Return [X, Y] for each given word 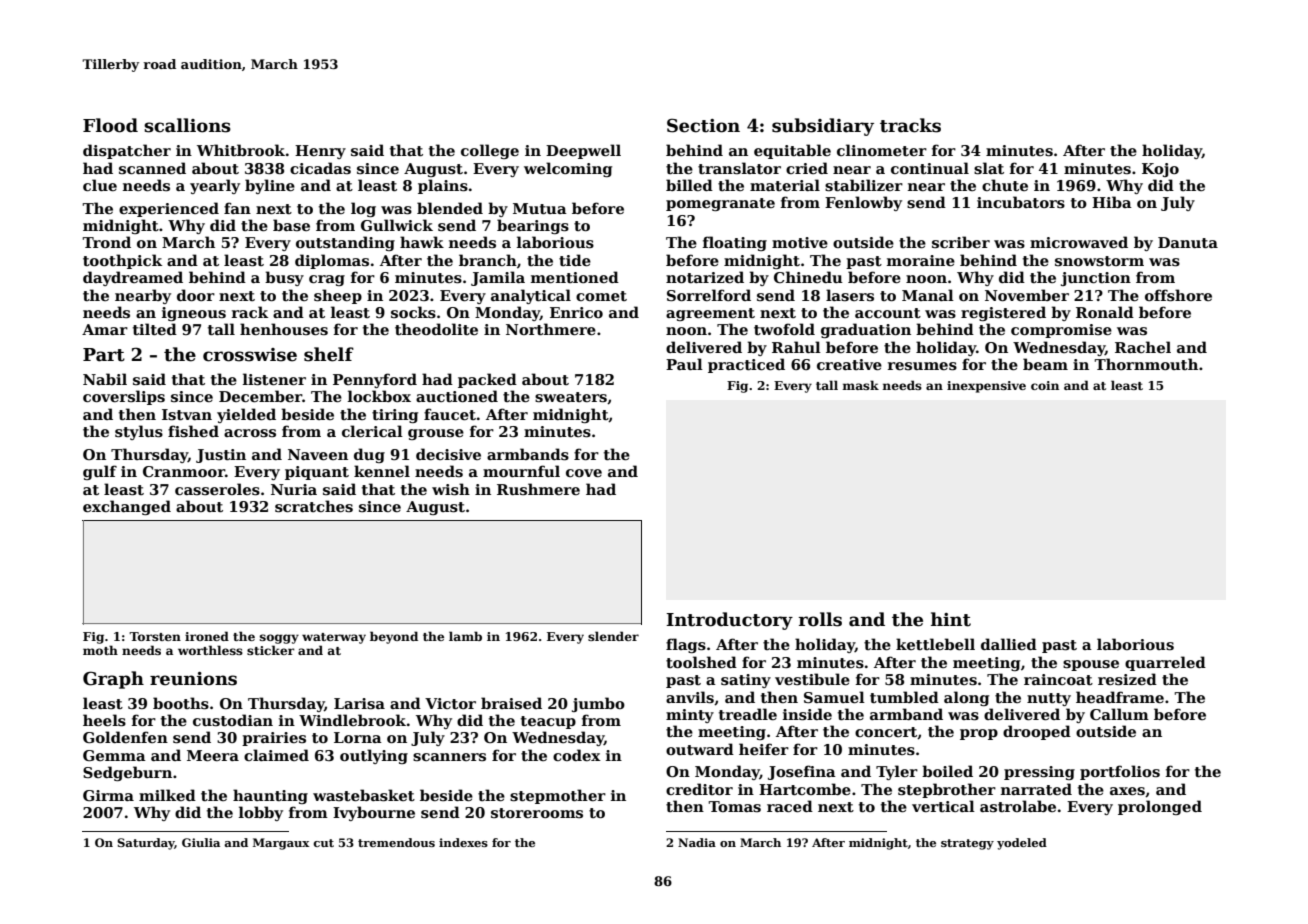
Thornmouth [1146, 364]
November [1027, 295]
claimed [276, 755]
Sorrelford [709, 295]
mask [860, 385]
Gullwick [397, 225]
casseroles [217, 489]
